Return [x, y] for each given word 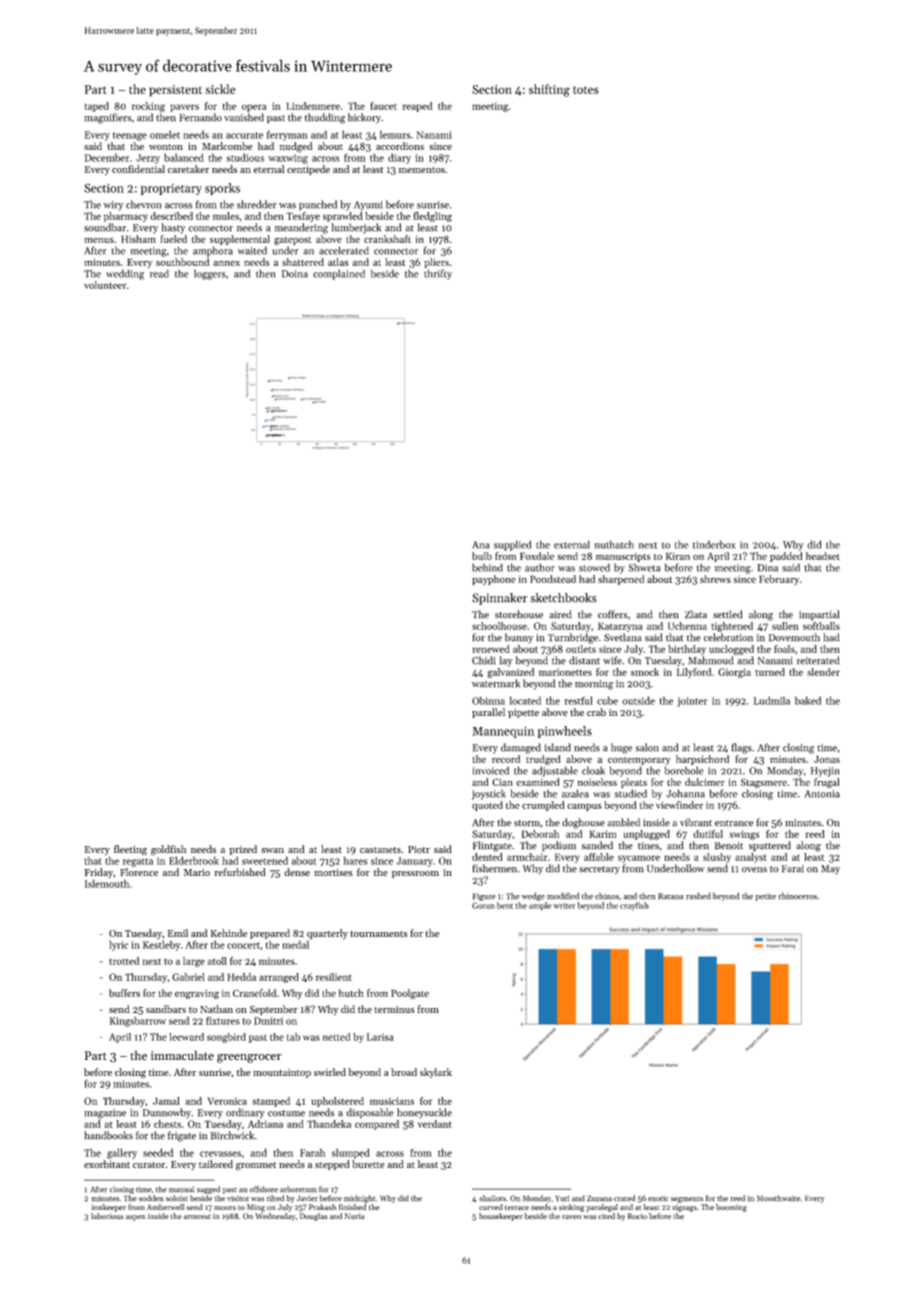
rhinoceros [798, 896]
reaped [417, 107]
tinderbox [714, 544]
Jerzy [148, 159]
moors [225, 1208]
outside [638, 700]
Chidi [484, 660]
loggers [210, 274]
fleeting [130, 850]
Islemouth [107, 883]
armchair [527, 857]
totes [586, 90]
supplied [512, 545]
